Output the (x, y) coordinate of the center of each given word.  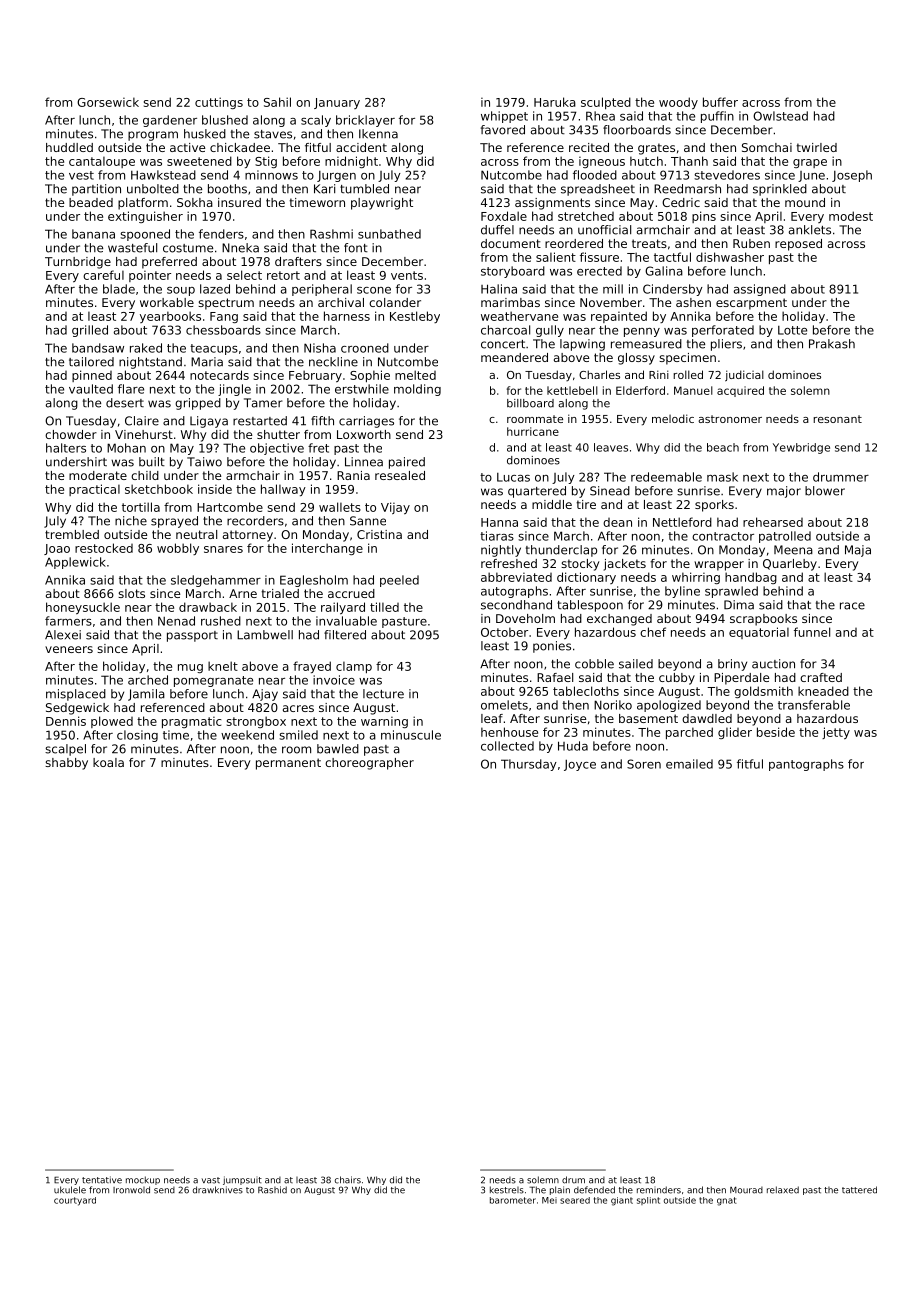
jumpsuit (242, 1180)
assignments (552, 204)
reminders (659, 1190)
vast (211, 1180)
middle (552, 504)
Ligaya (209, 422)
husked (205, 134)
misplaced (76, 695)
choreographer (369, 764)
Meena (793, 550)
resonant (837, 419)
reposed (798, 245)
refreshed (509, 563)
